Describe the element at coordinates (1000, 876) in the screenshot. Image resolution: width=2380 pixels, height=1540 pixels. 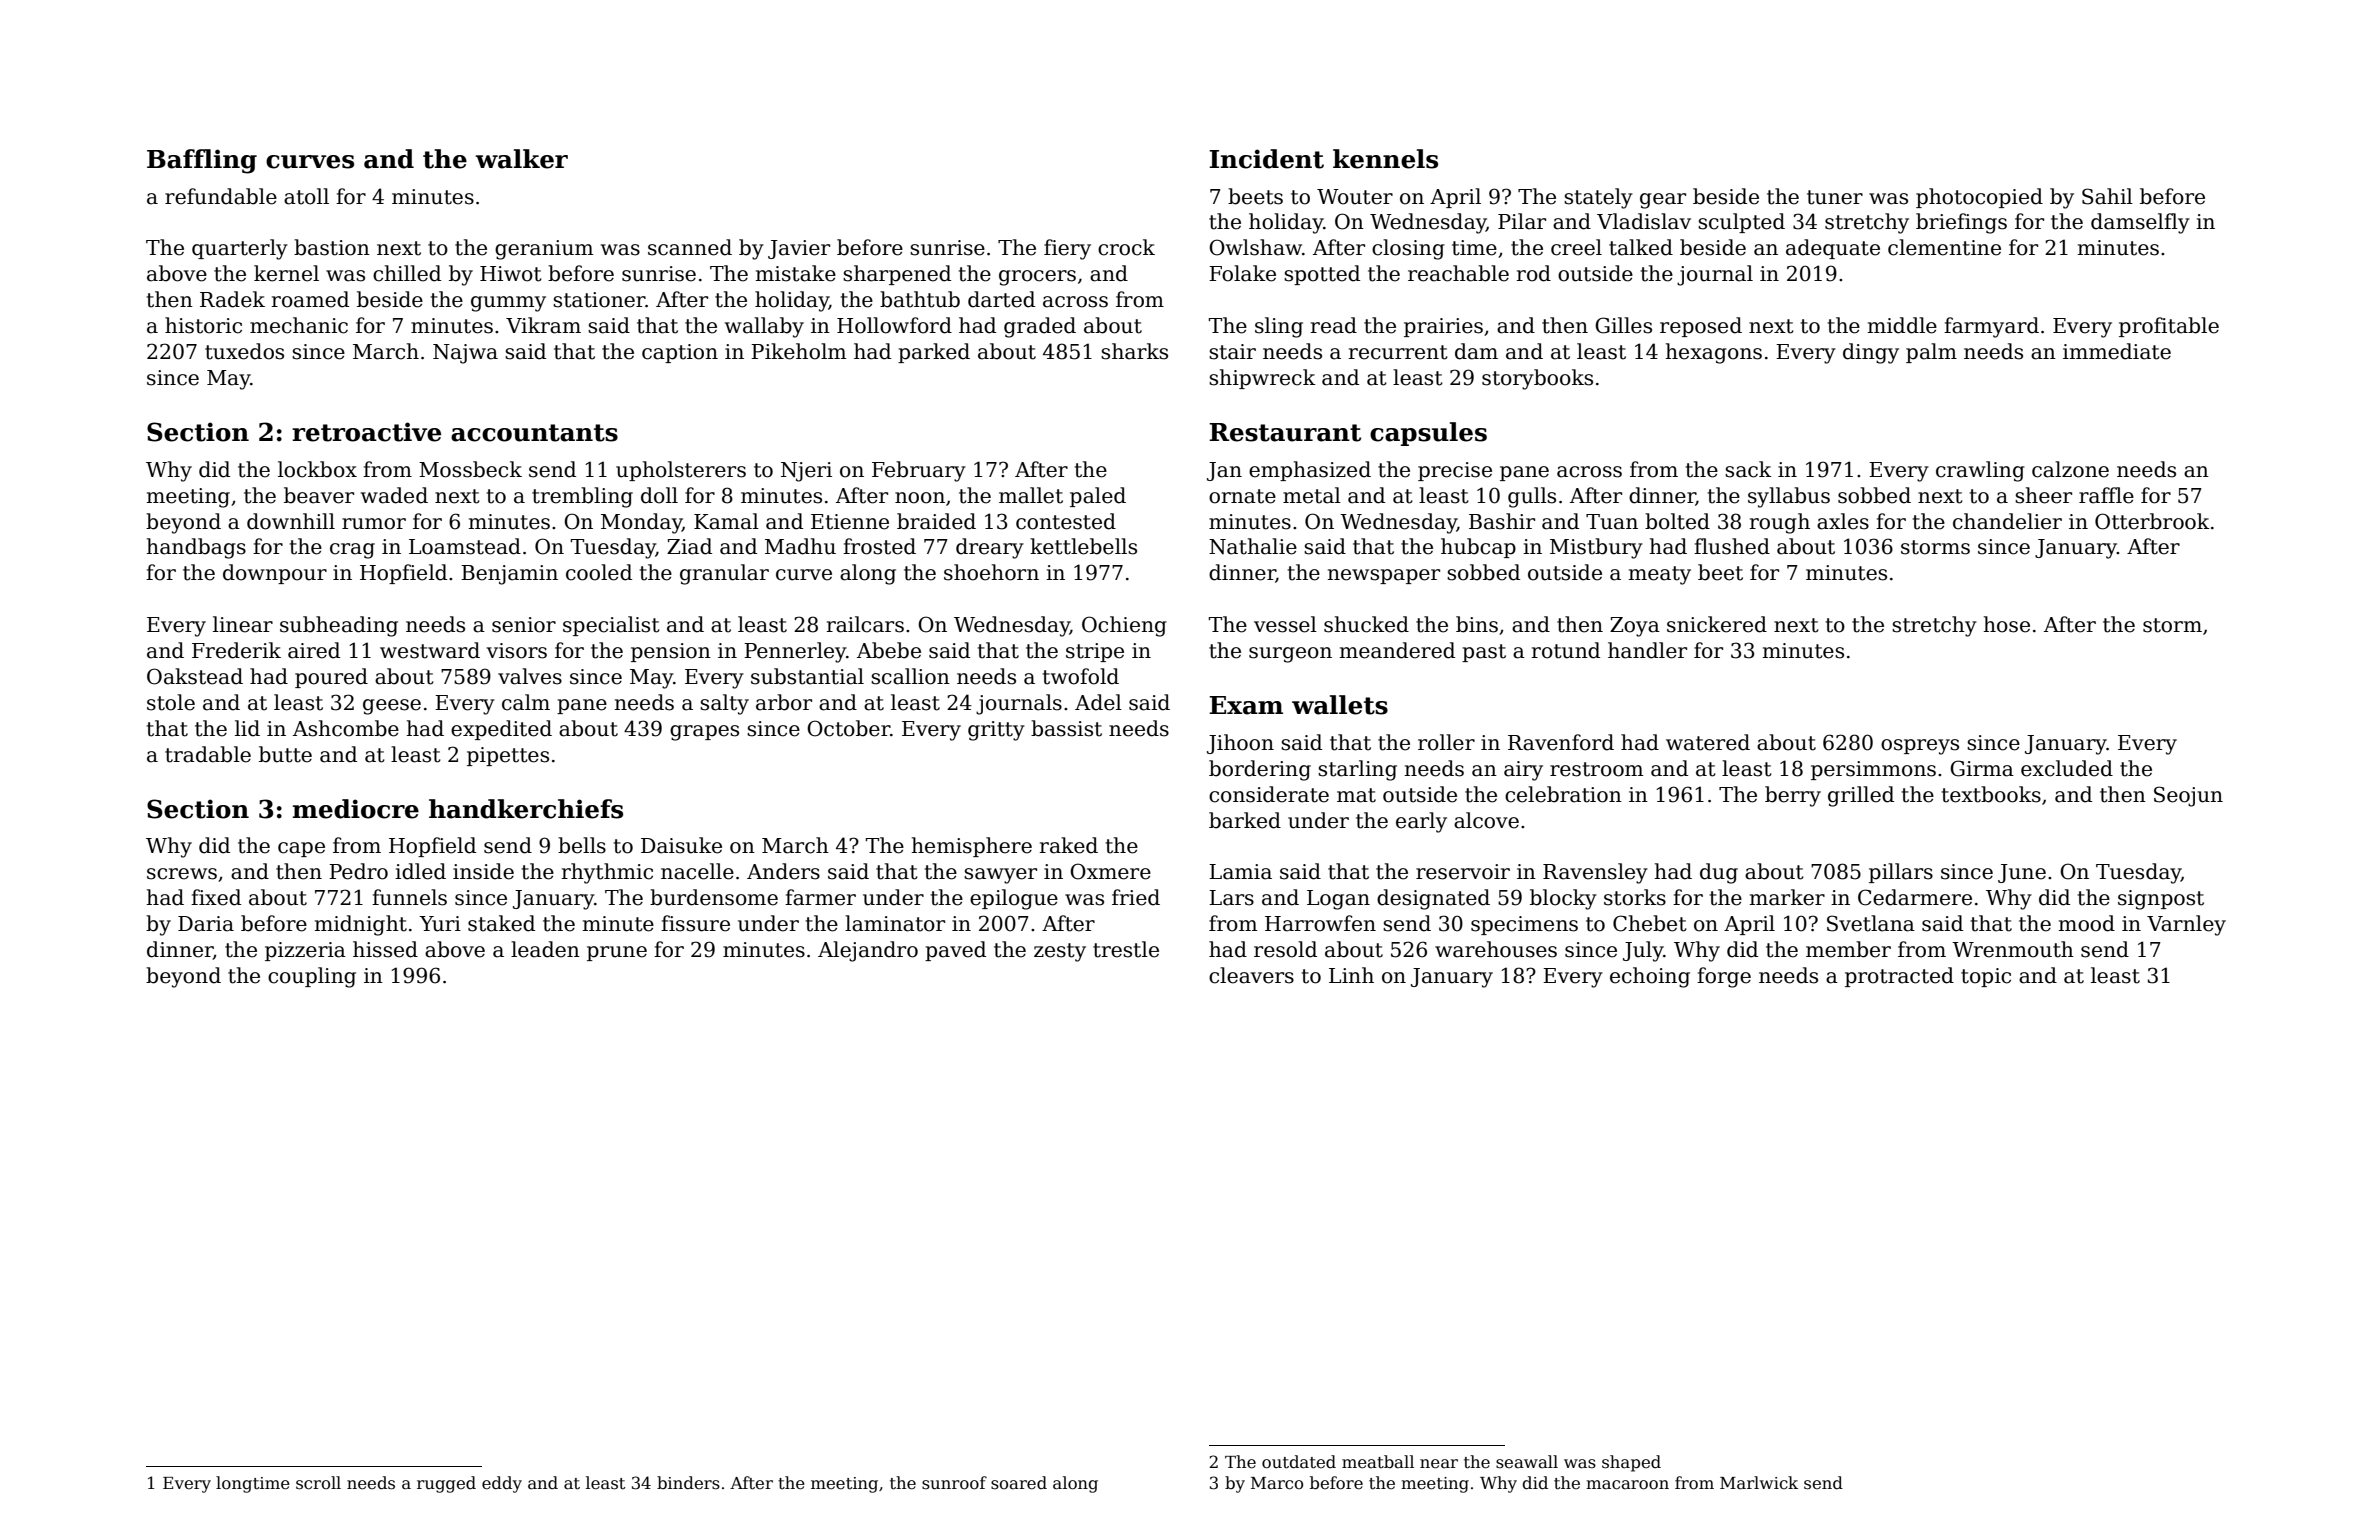
I see `sawyer` at that location.
